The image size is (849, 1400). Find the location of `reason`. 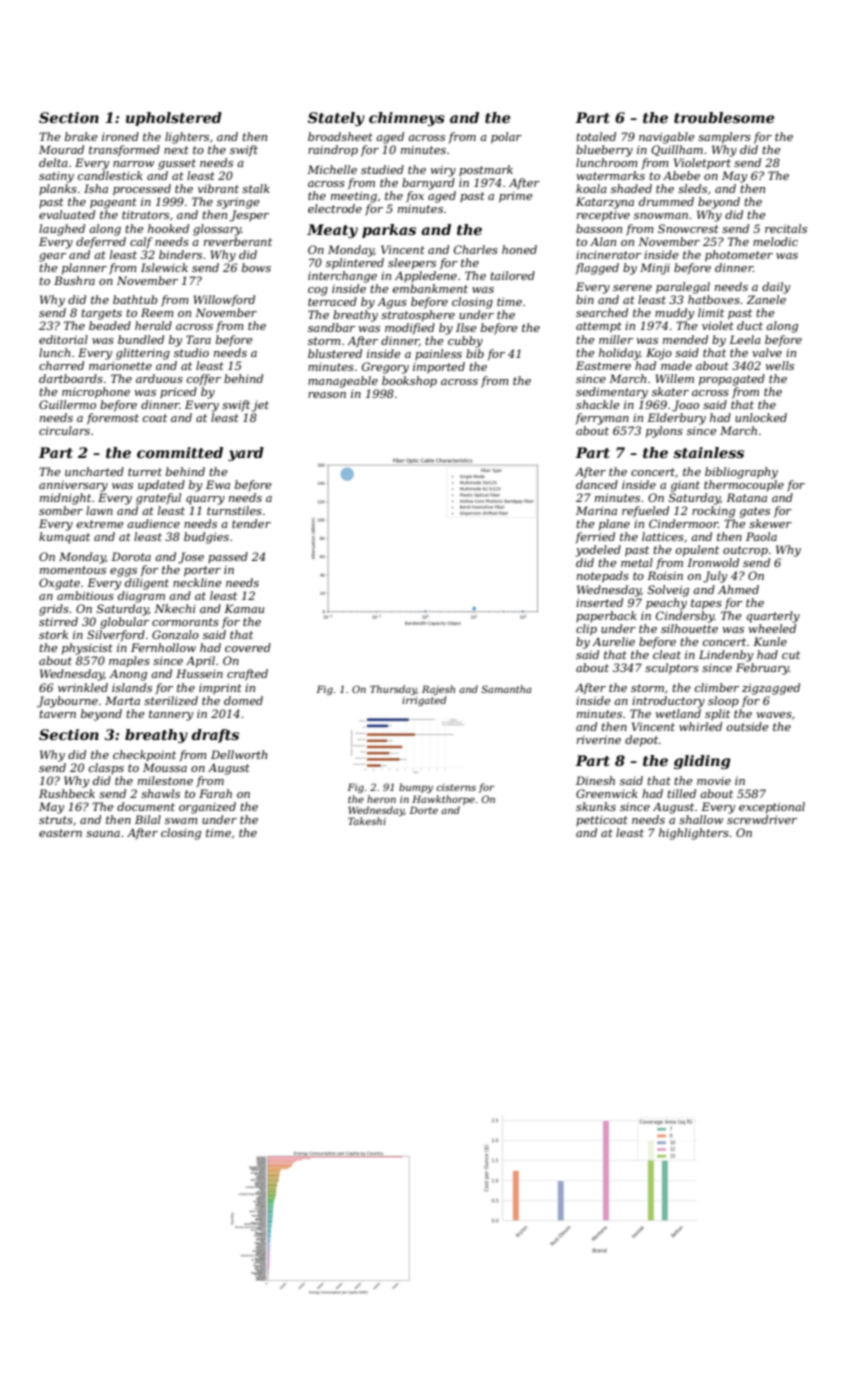

reason is located at coordinates (327, 395).
